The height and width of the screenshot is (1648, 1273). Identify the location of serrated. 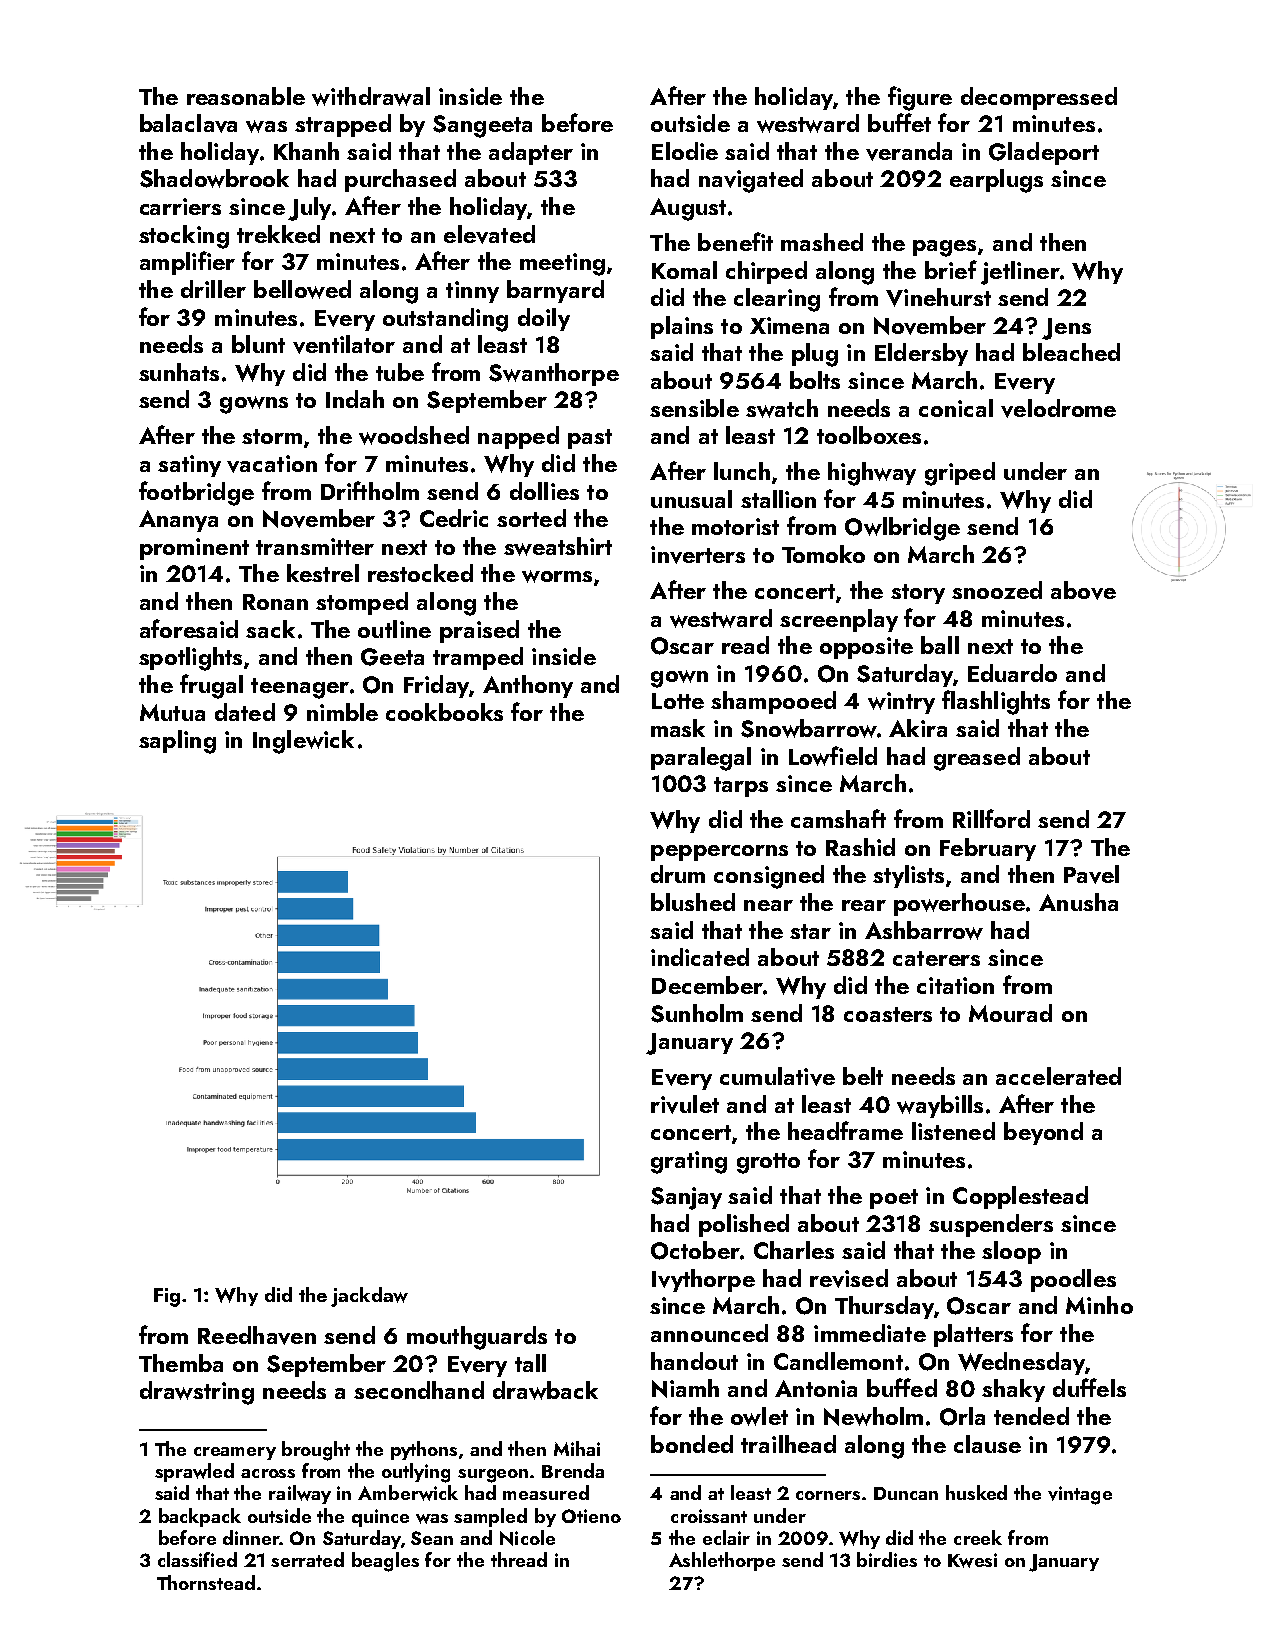
(307, 1559).
